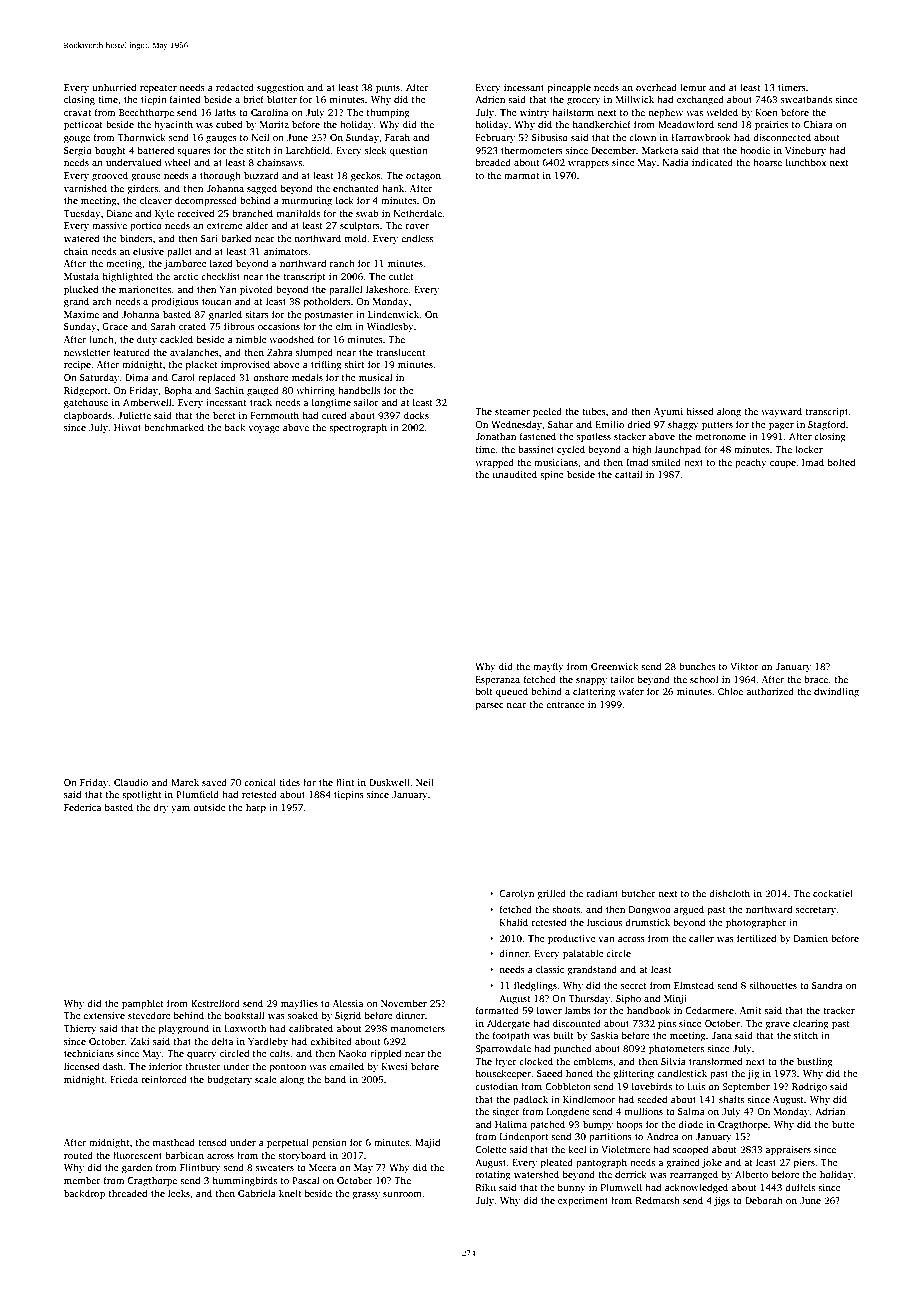 The width and height of the screenshot is (924, 1308). Describe the element at coordinates (401, 276) in the screenshot. I see `cutlet` at that location.
